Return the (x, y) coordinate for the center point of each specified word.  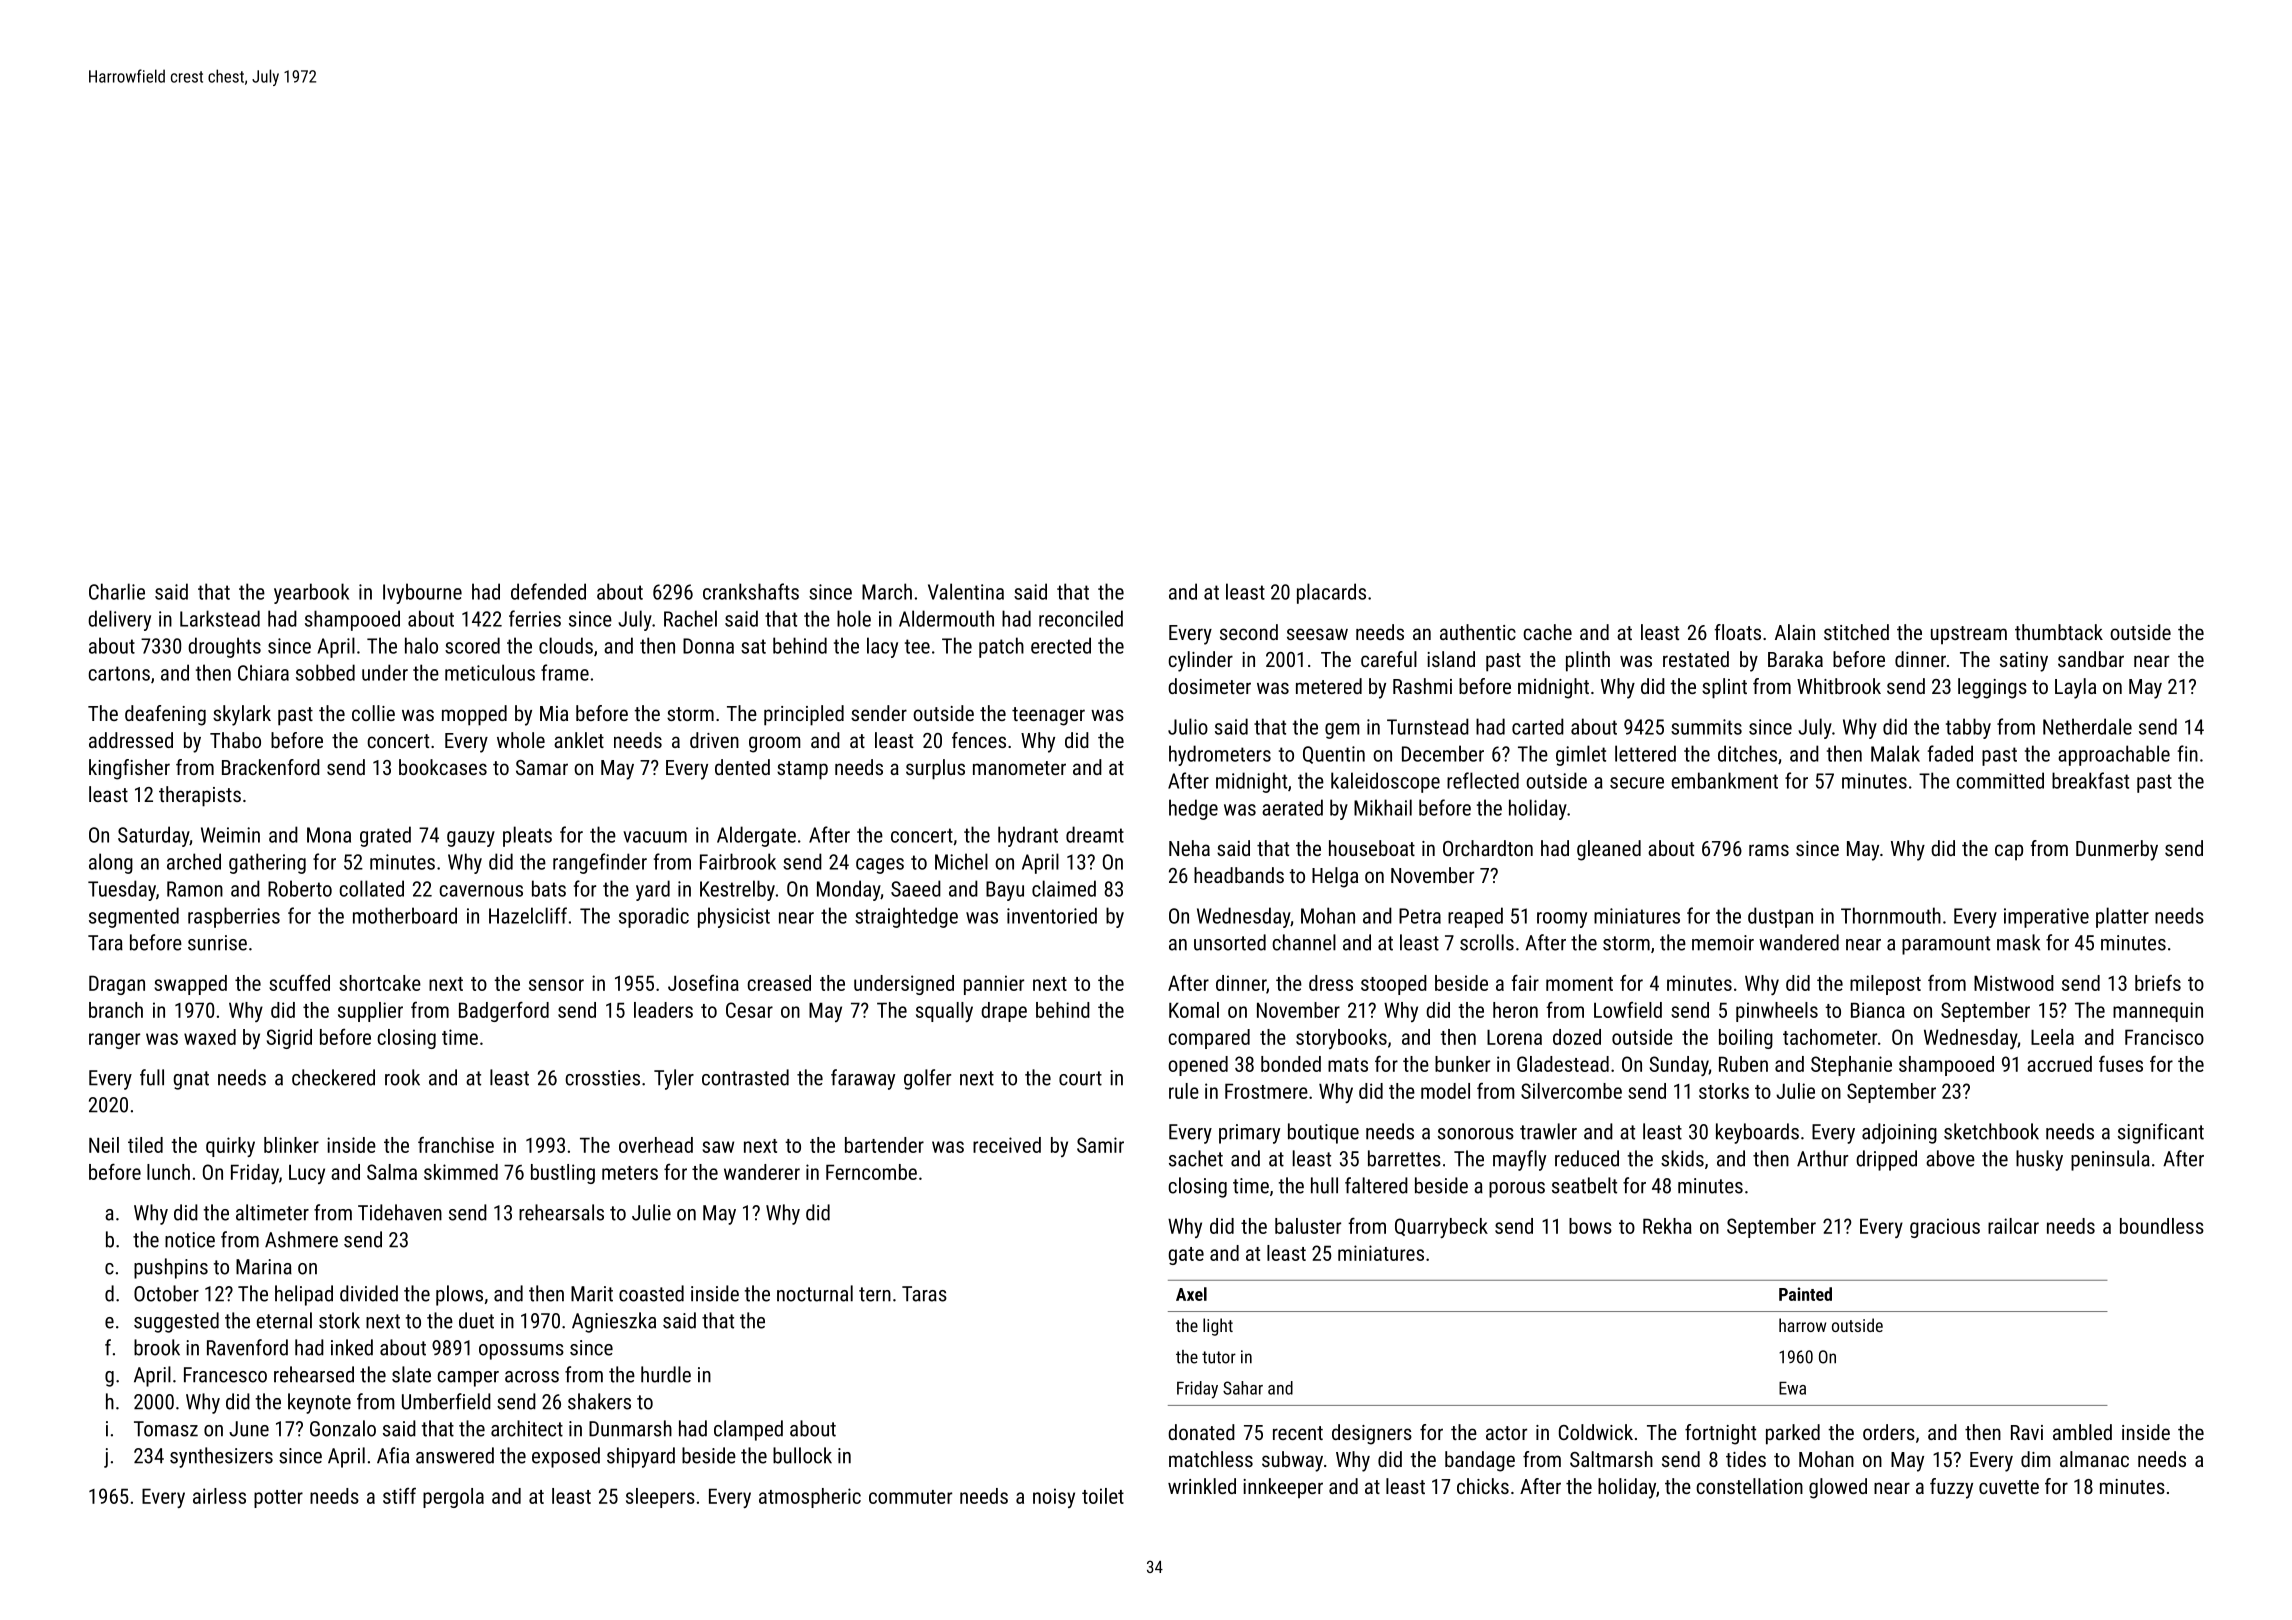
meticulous (490, 672)
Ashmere (301, 1239)
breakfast (2090, 780)
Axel (1191, 1294)
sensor (556, 985)
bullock (802, 1455)
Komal (1194, 1010)
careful (1389, 659)
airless (219, 1496)
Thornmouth (1891, 915)
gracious (1945, 1228)
